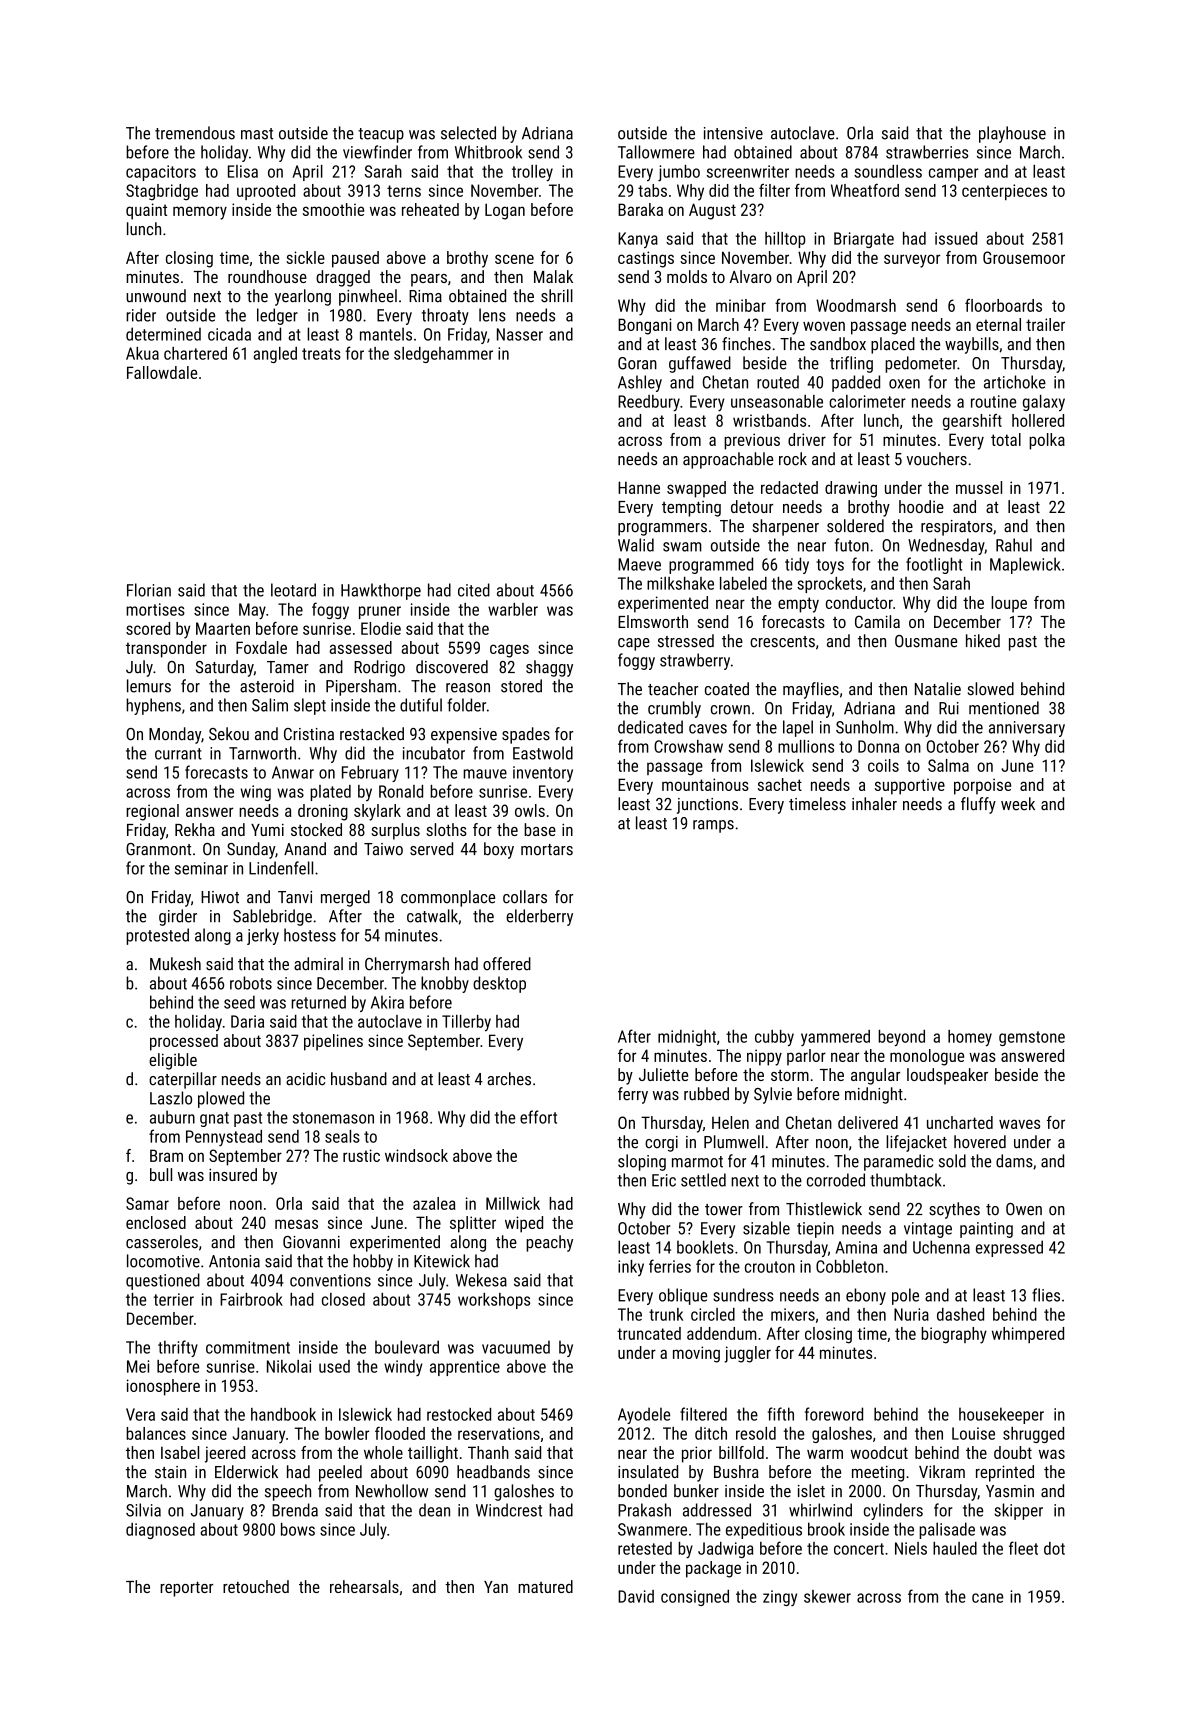 The width and height of the screenshot is (1191, 1725). Describe the element at coordinates (180, 1452) in the screenshot. I see `Isabel` at that location.
